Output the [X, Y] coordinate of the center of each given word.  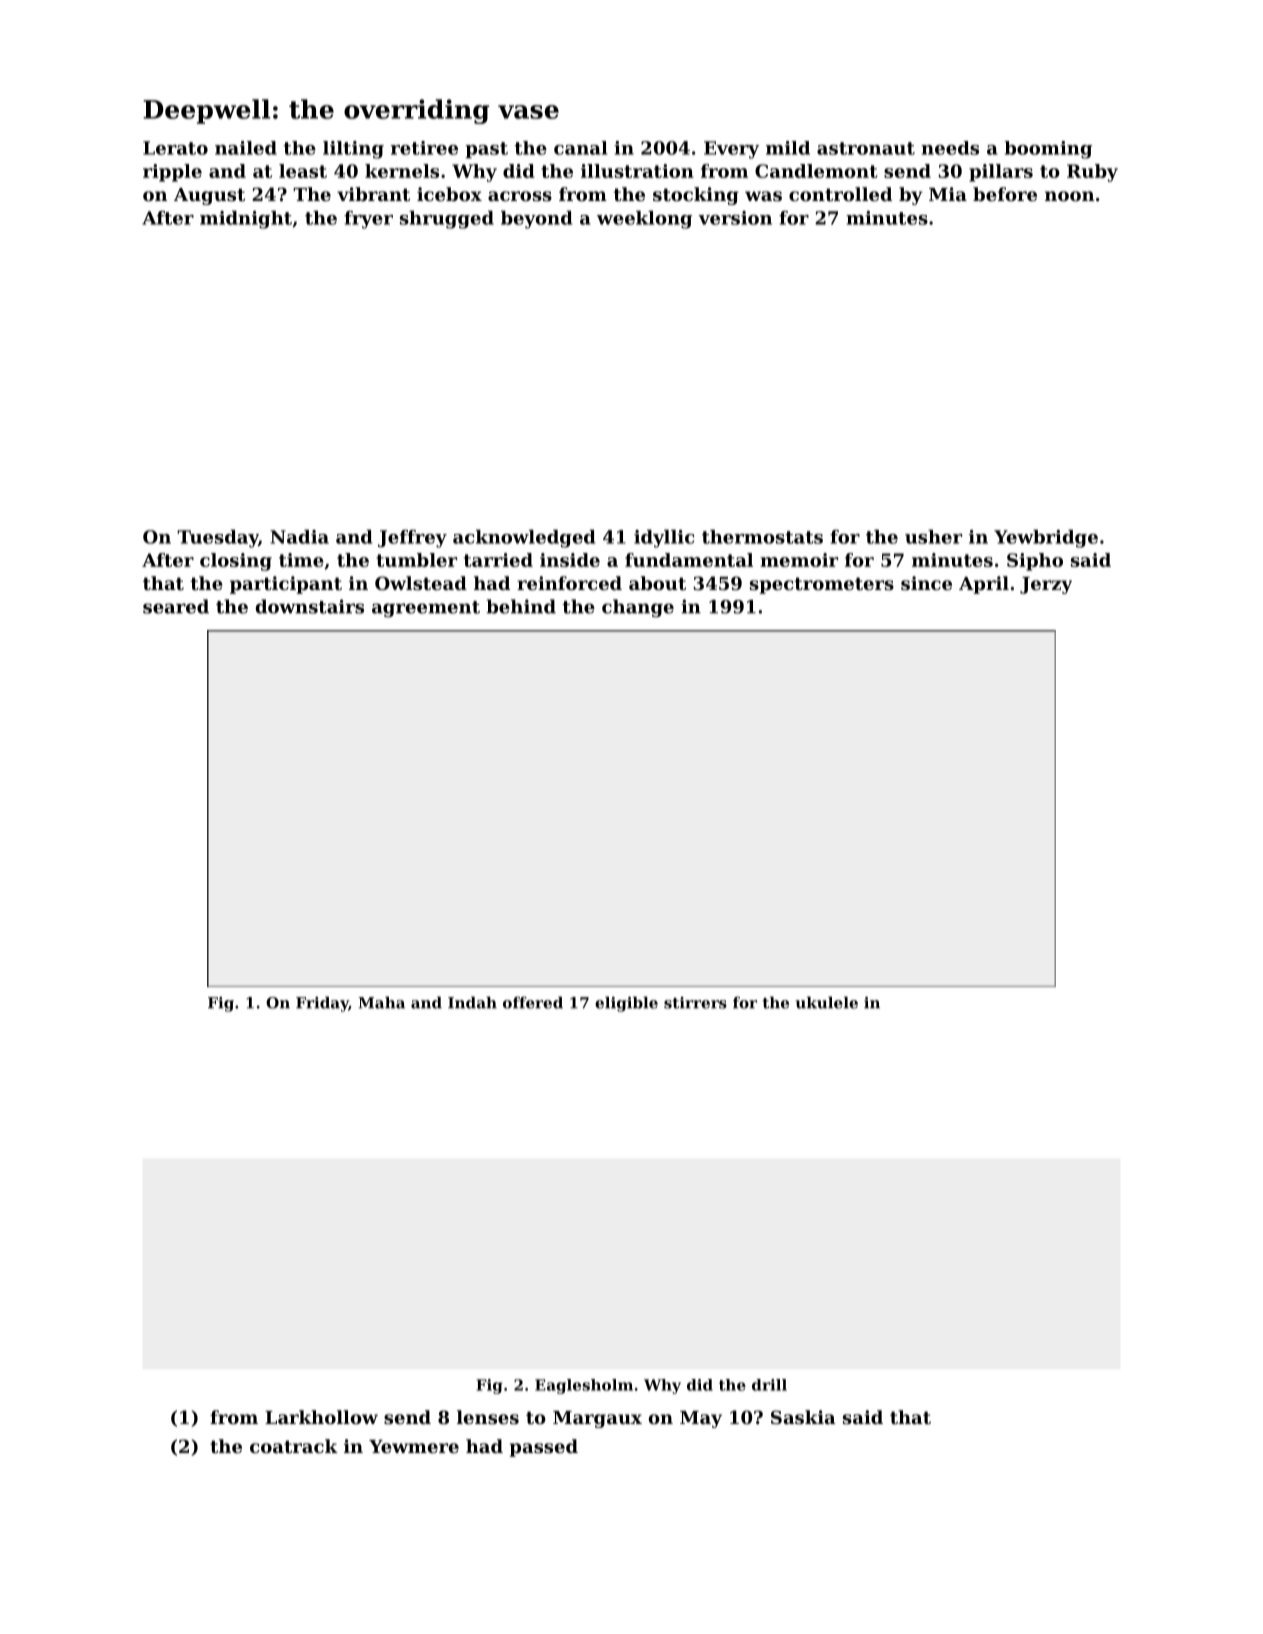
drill [769, 1385]
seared [176, 606]
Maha [381, 1002]
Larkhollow [321, 1417]
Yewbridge [1046, 539]
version [735, 218]
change [638, 608]
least [303, 171]
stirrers [695, 1003]
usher [933, 537]
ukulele [827, 1002]
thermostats [762, 537]
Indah [472, 1002]
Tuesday [217, 539]
